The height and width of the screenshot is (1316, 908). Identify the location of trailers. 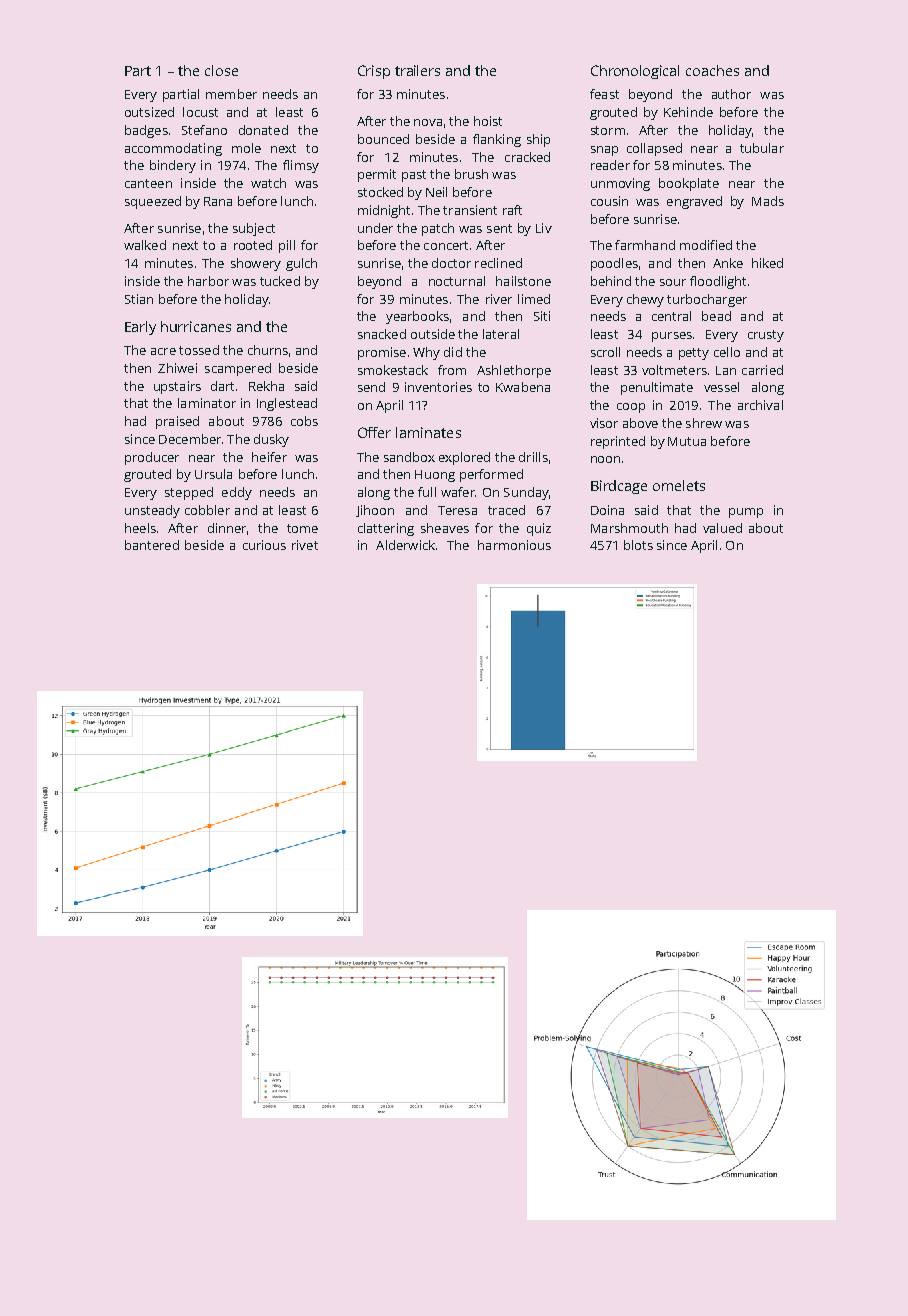
(417, 70).
